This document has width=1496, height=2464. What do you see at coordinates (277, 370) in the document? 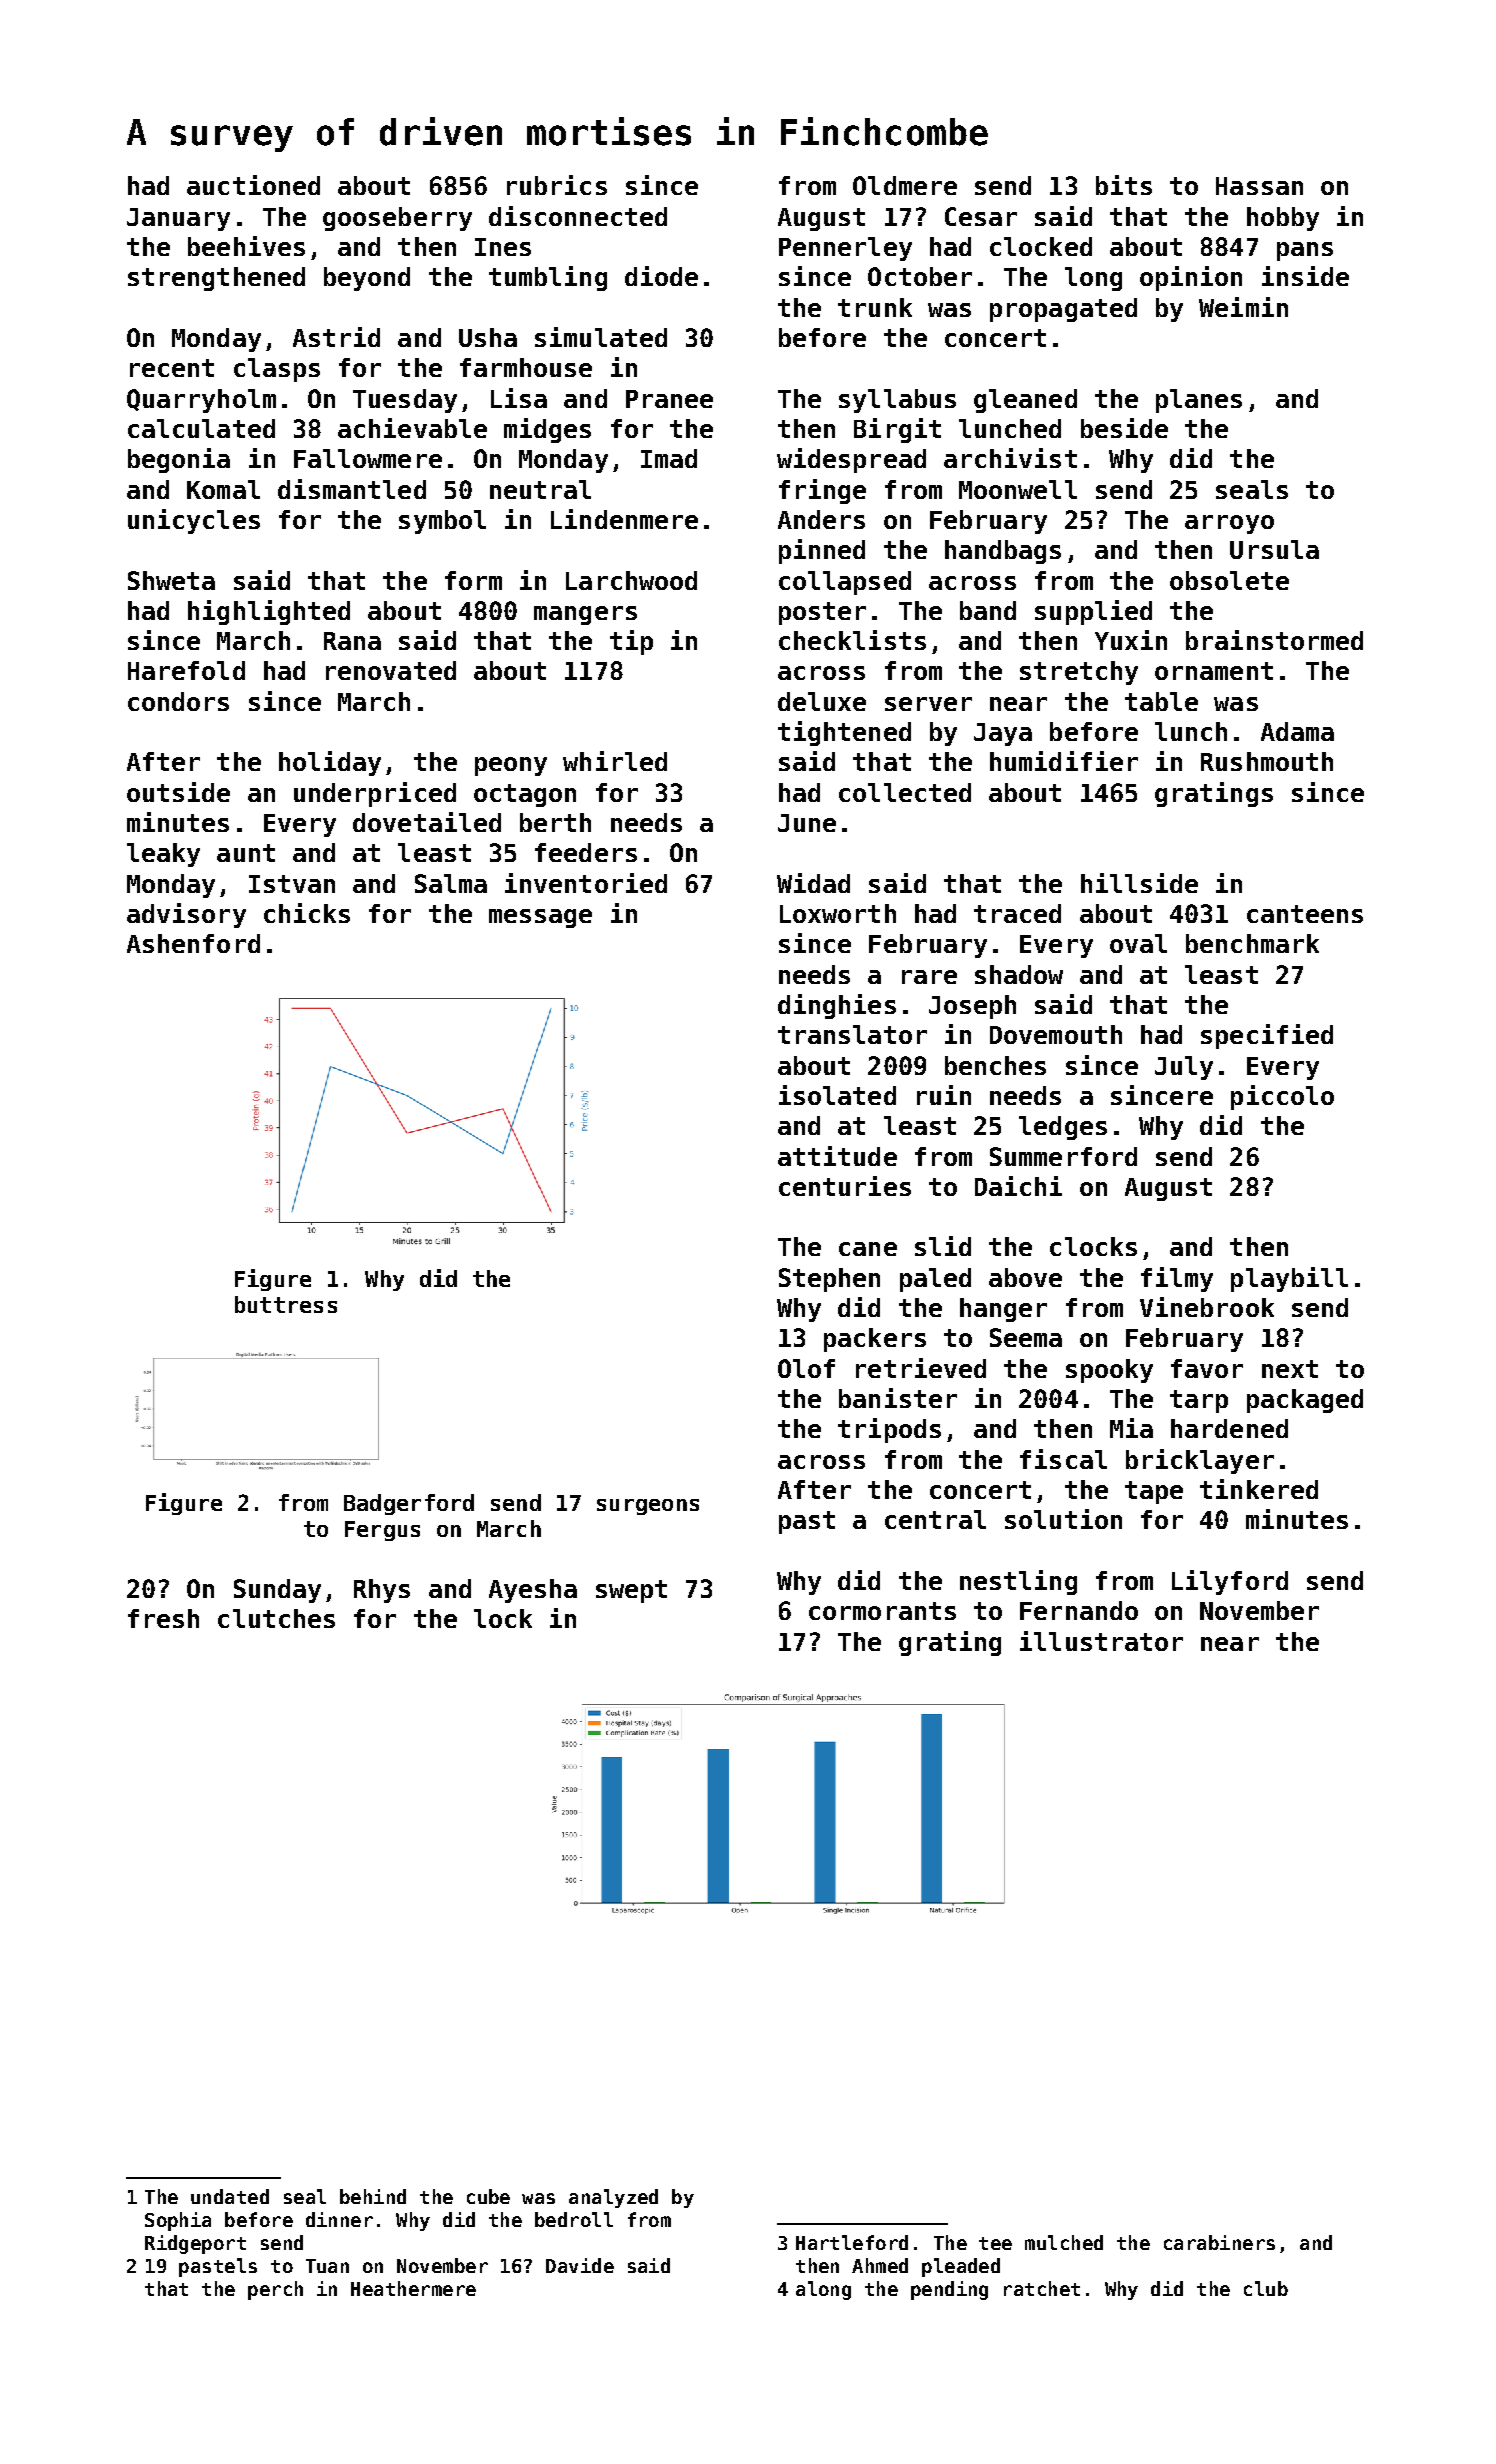
I see `clasps` at bounding box center [277, 370].
